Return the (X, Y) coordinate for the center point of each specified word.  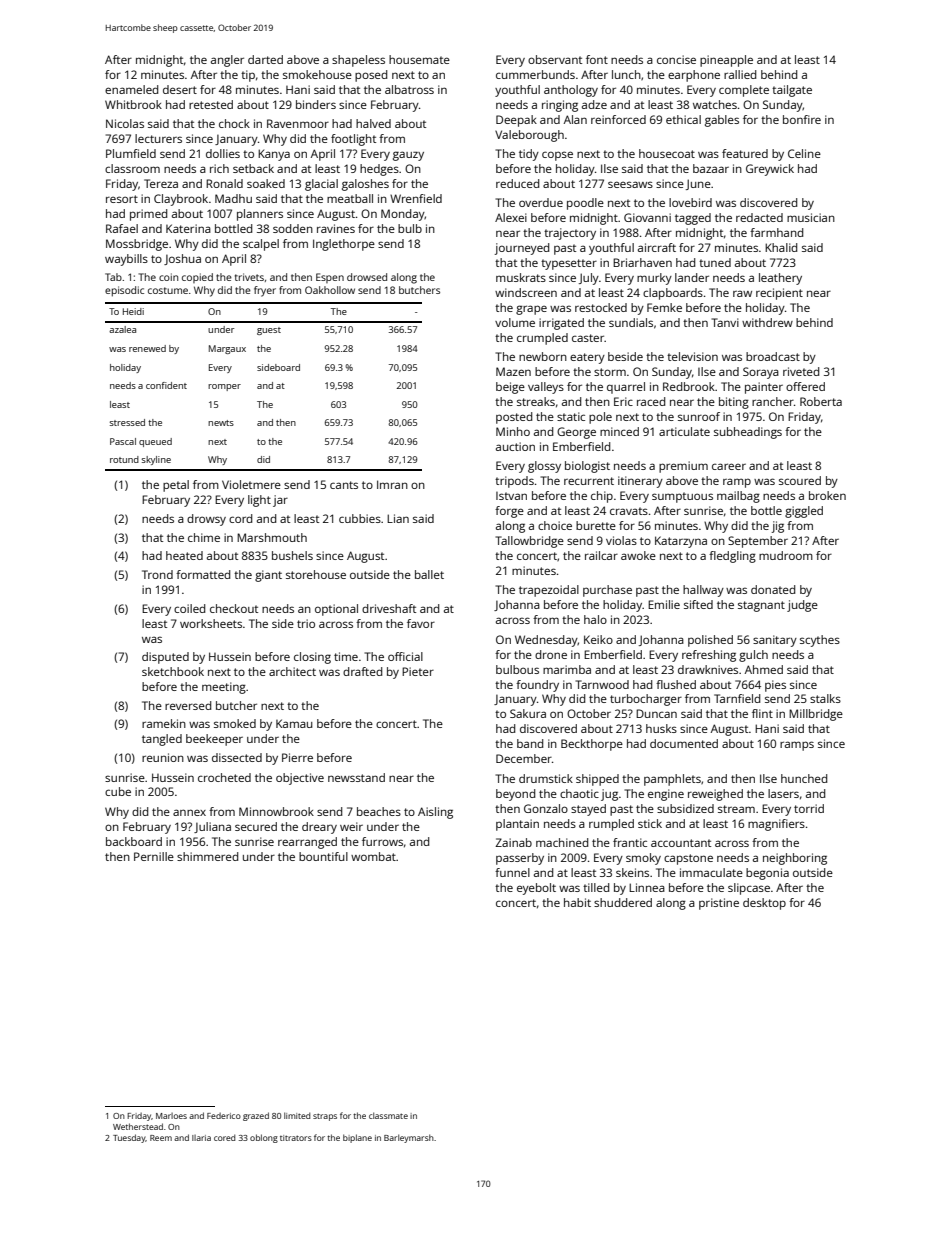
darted (265, 59)
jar (280, 501)
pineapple (726, 61)
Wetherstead (138, 1126)
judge (802, 606)
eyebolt (536, 889)
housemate (419, 59)
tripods (514, 482)
